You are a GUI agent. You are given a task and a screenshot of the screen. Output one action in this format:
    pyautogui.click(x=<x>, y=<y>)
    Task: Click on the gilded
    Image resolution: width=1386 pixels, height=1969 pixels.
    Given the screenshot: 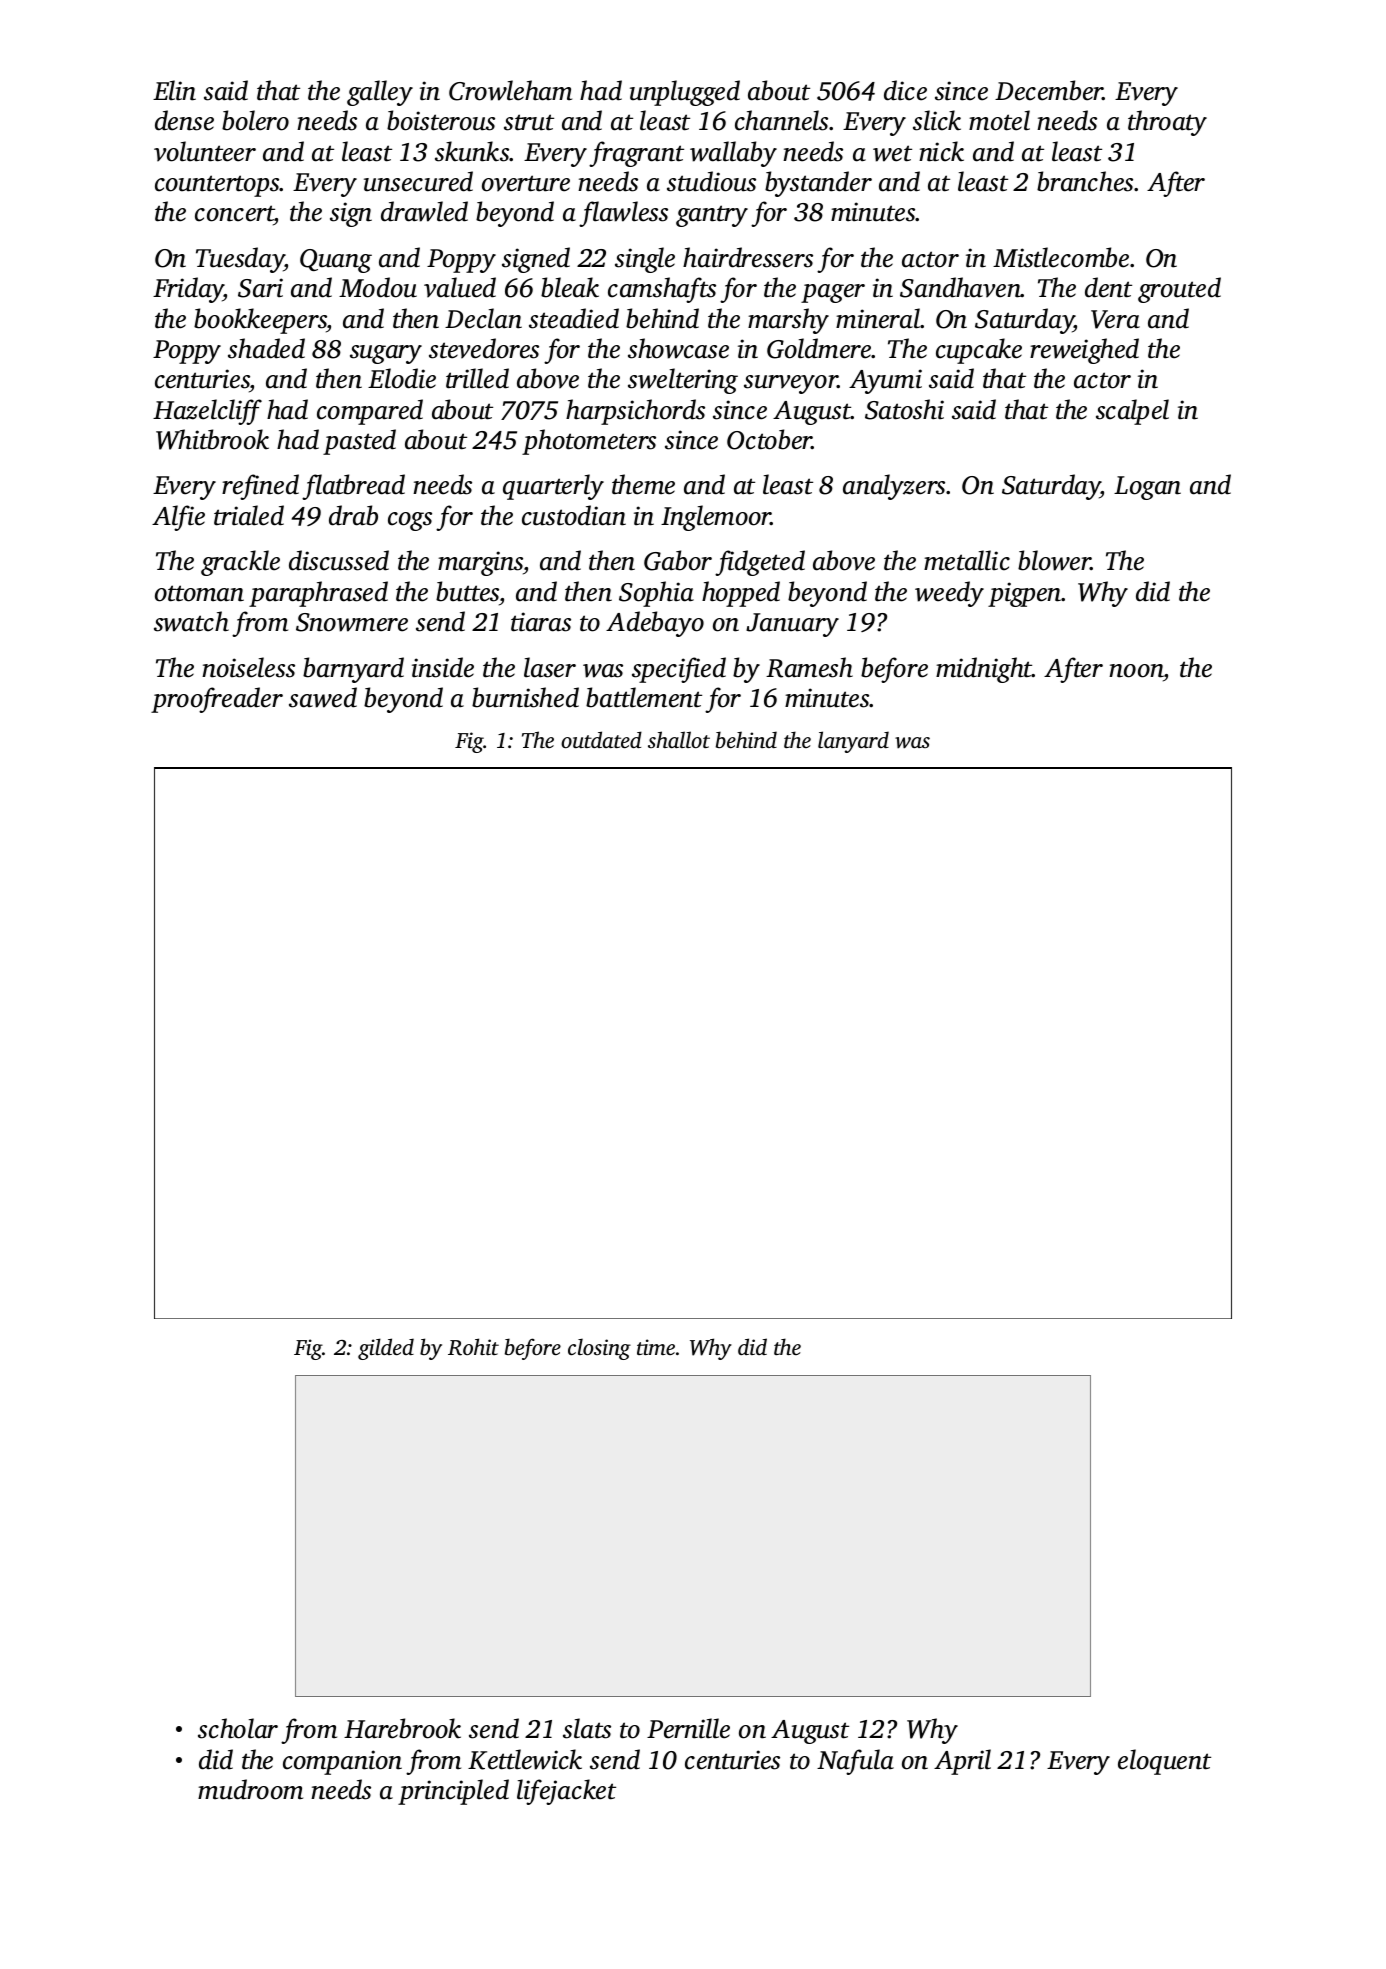 What is the action you would take?
    pyautogui.click(x=386, y=1349)
